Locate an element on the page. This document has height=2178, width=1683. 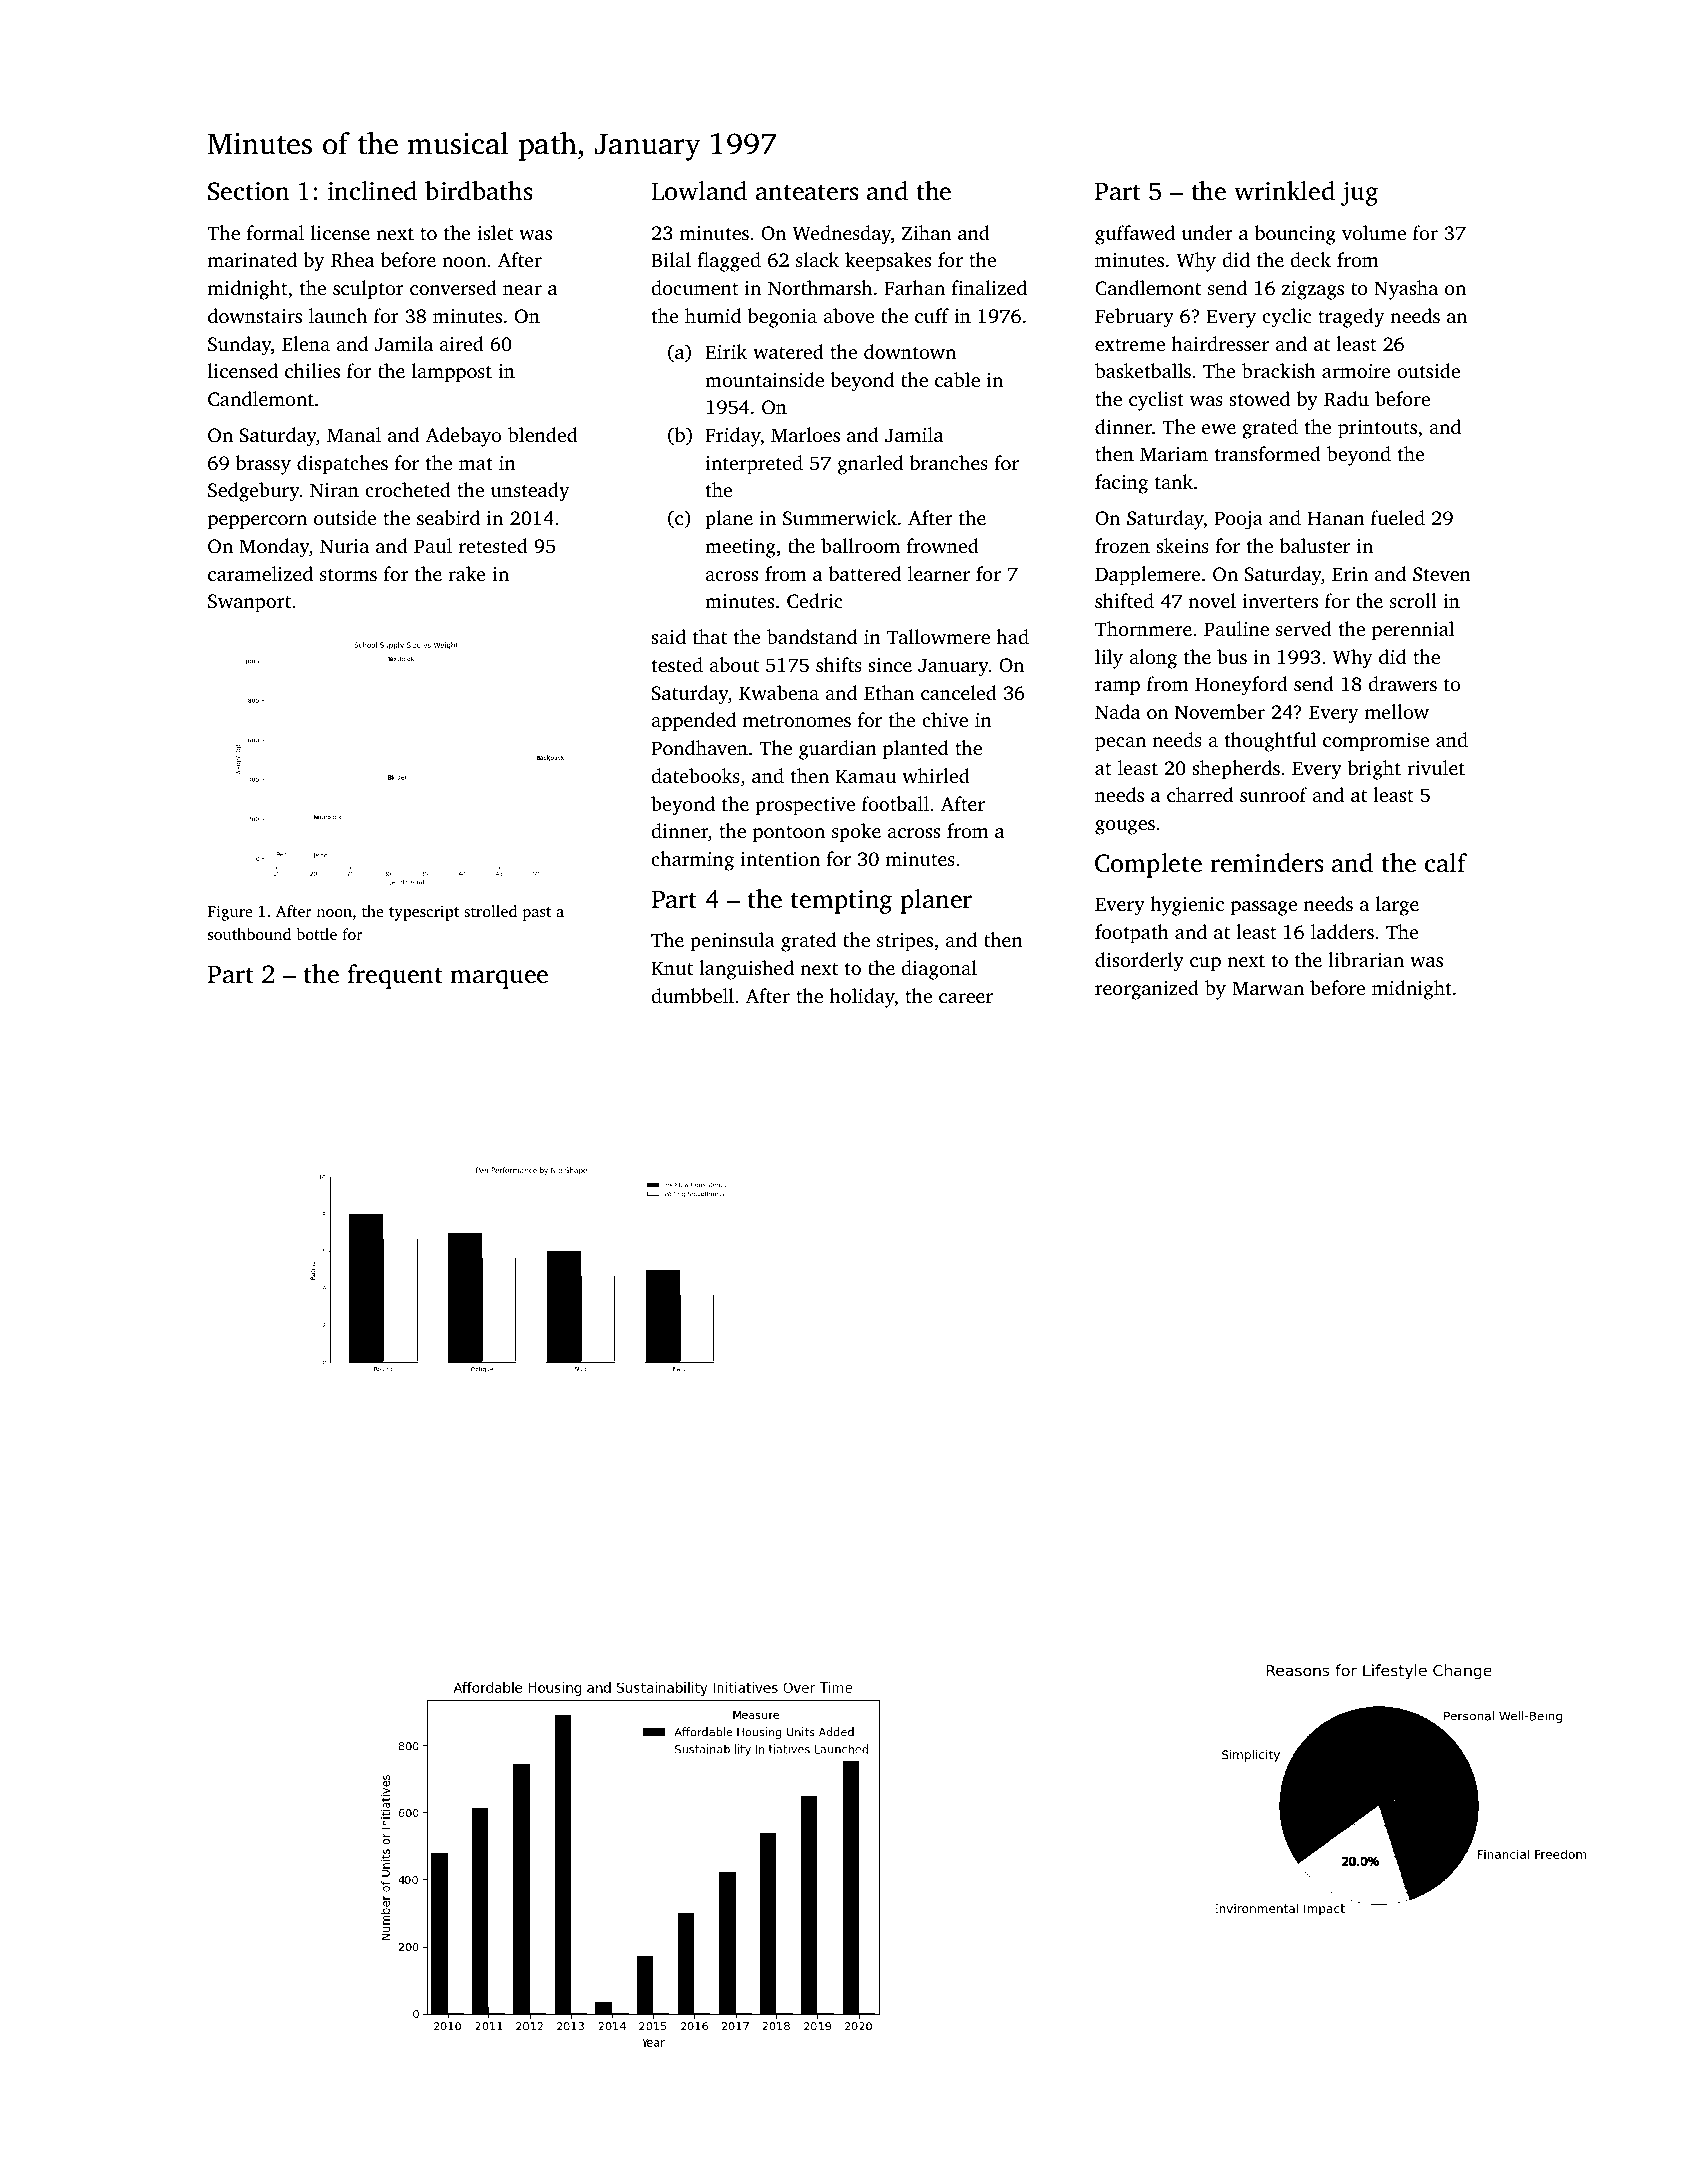
frequent is located at coordinates (395, 976).
